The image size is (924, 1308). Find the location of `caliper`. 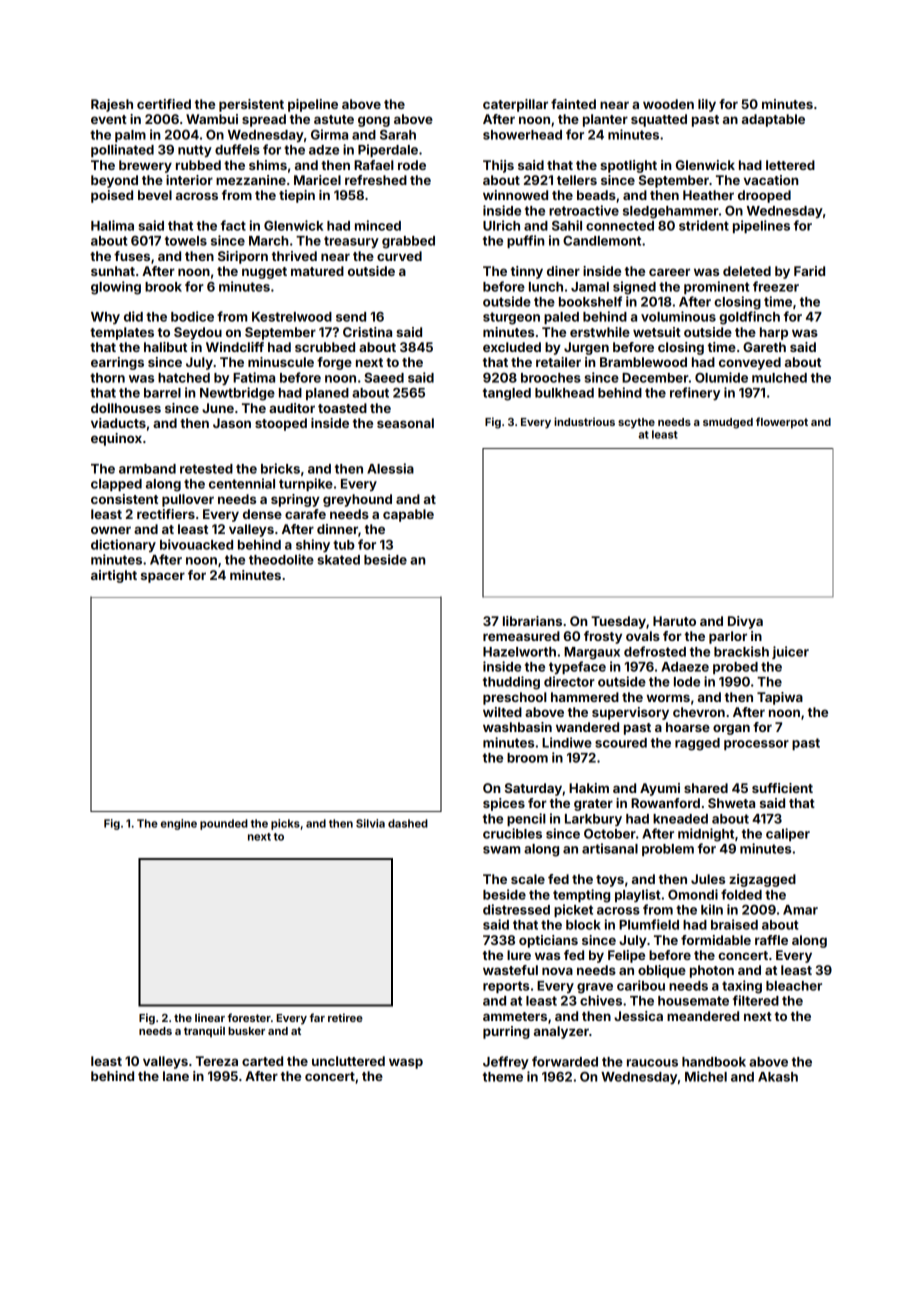

caliper is located at coordinates (788, 834).
